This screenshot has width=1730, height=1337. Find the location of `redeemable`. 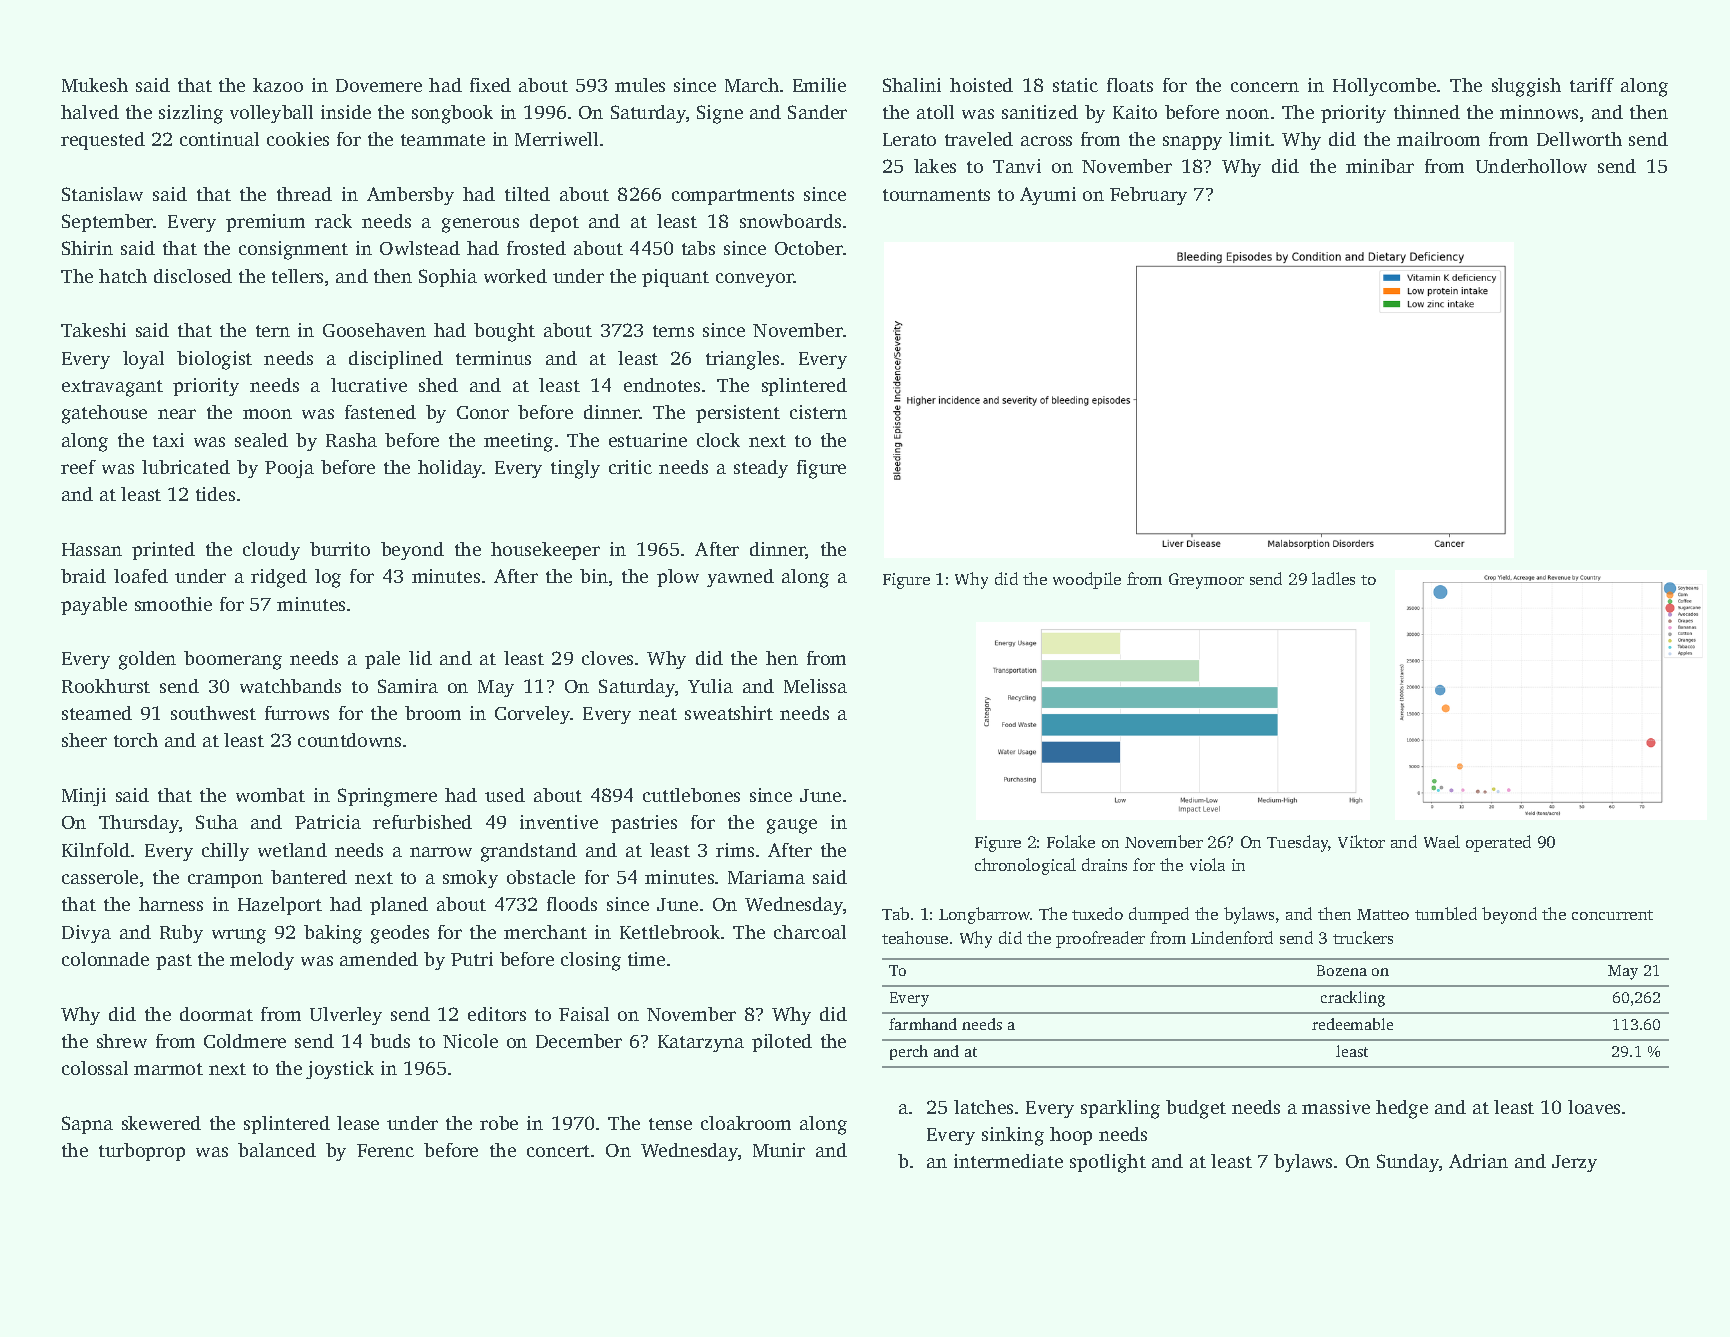

redeemable is located at coordinates (1352, 1024).
